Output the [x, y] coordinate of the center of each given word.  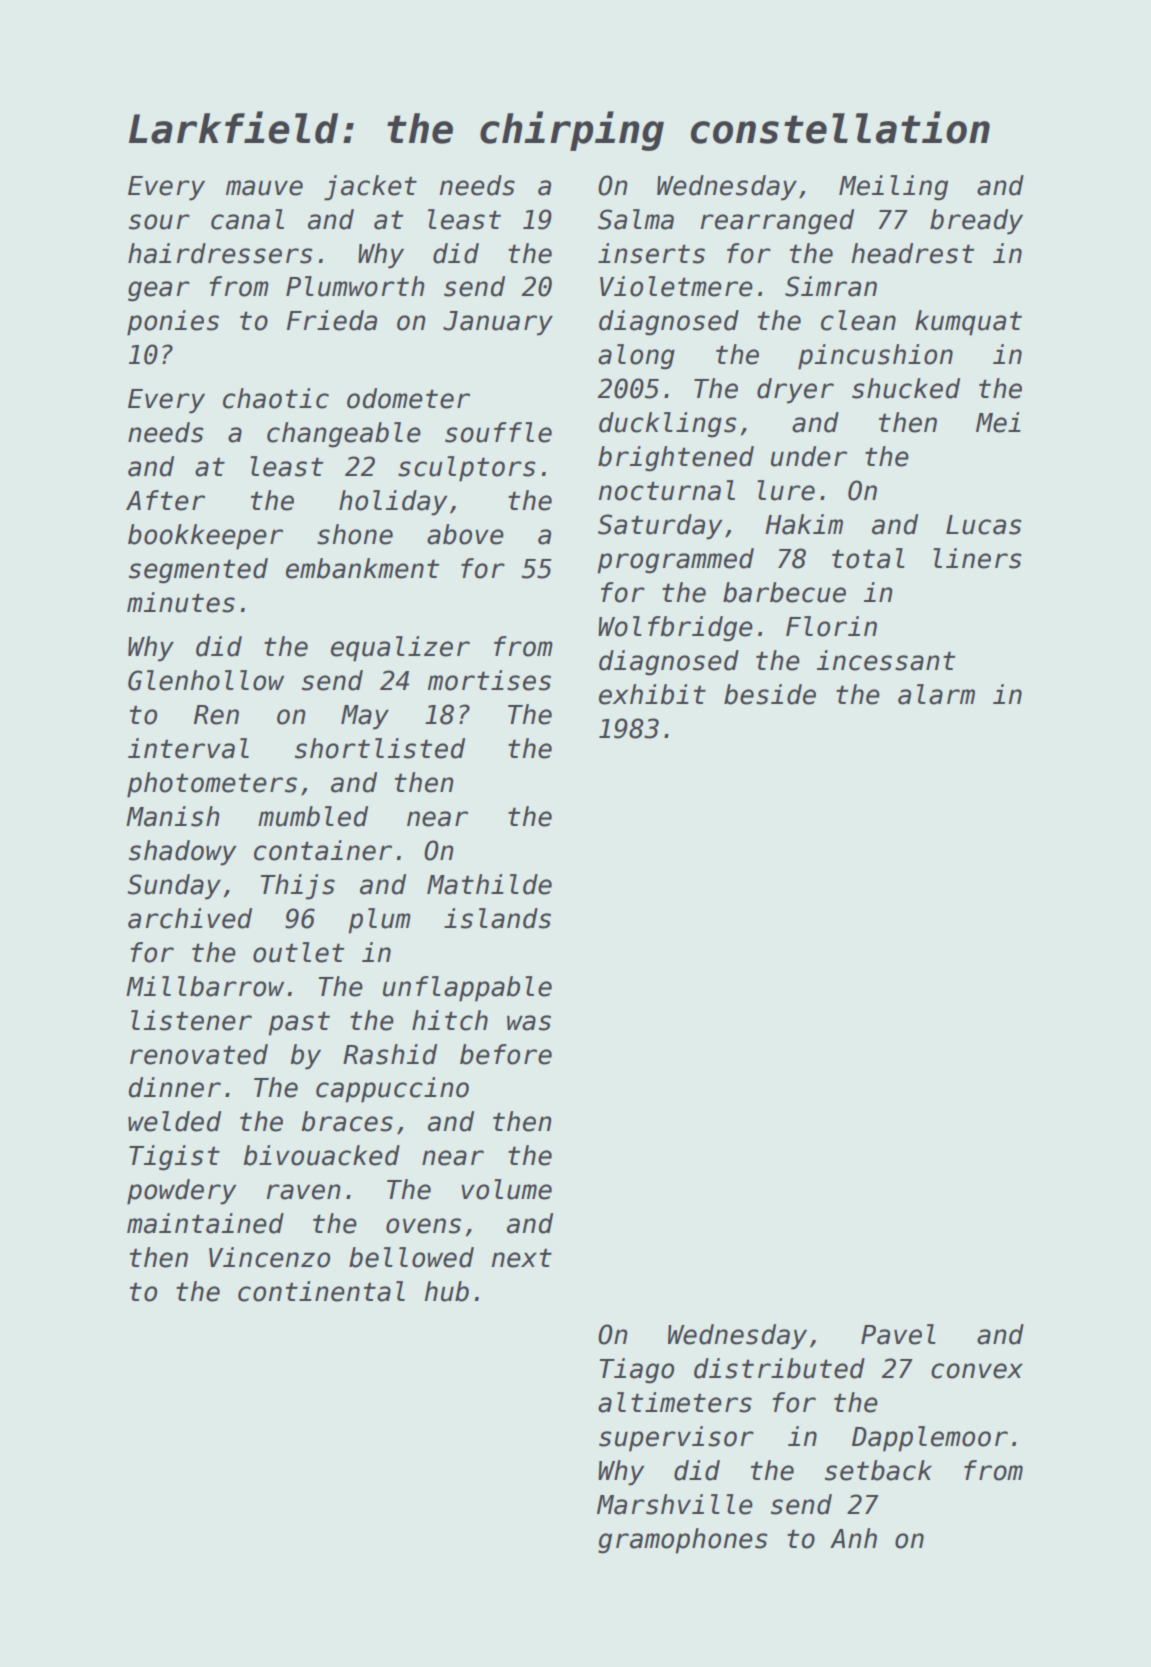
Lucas [984, 525]
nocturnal [666, 490]
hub [446, 1291]
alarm [936, 694]
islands [497, 918]
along [636, 357]
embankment [362, 568]
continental [321, 1291]
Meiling [893, 188]
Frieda [332, 320]
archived [190, 918]
